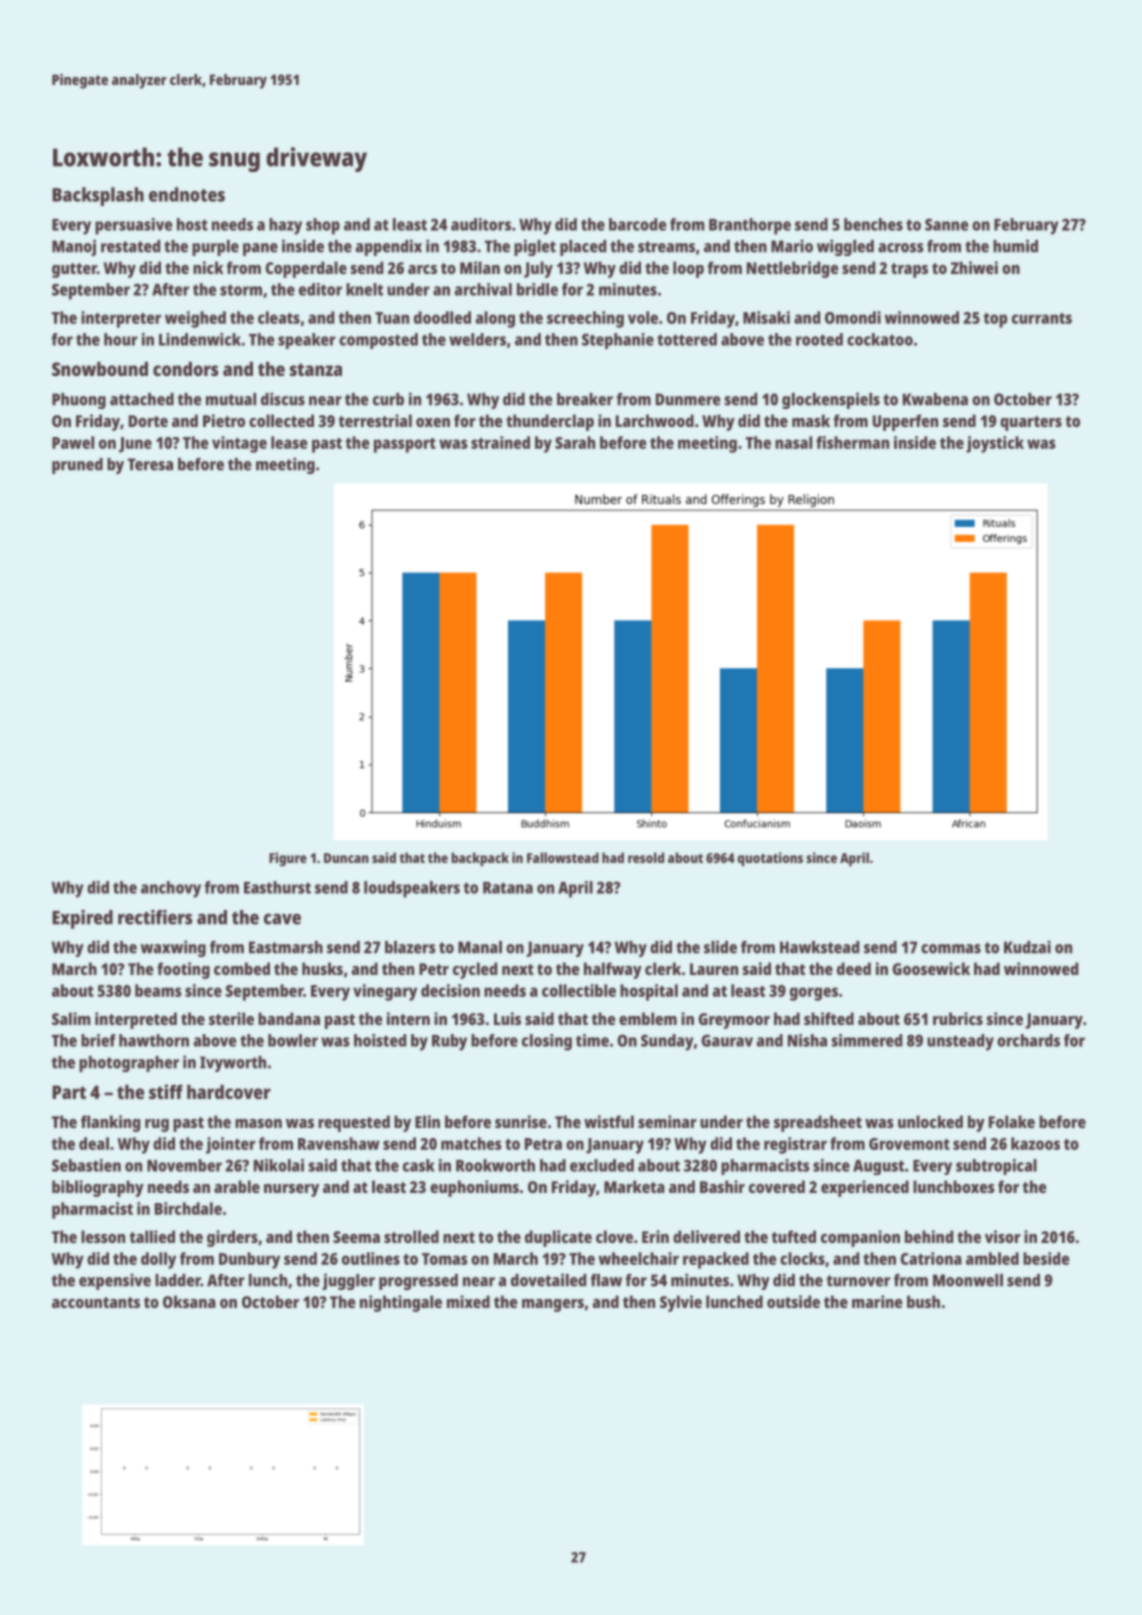 The image size is (1142, 1615). I want to click on along, so click(495, 319).
